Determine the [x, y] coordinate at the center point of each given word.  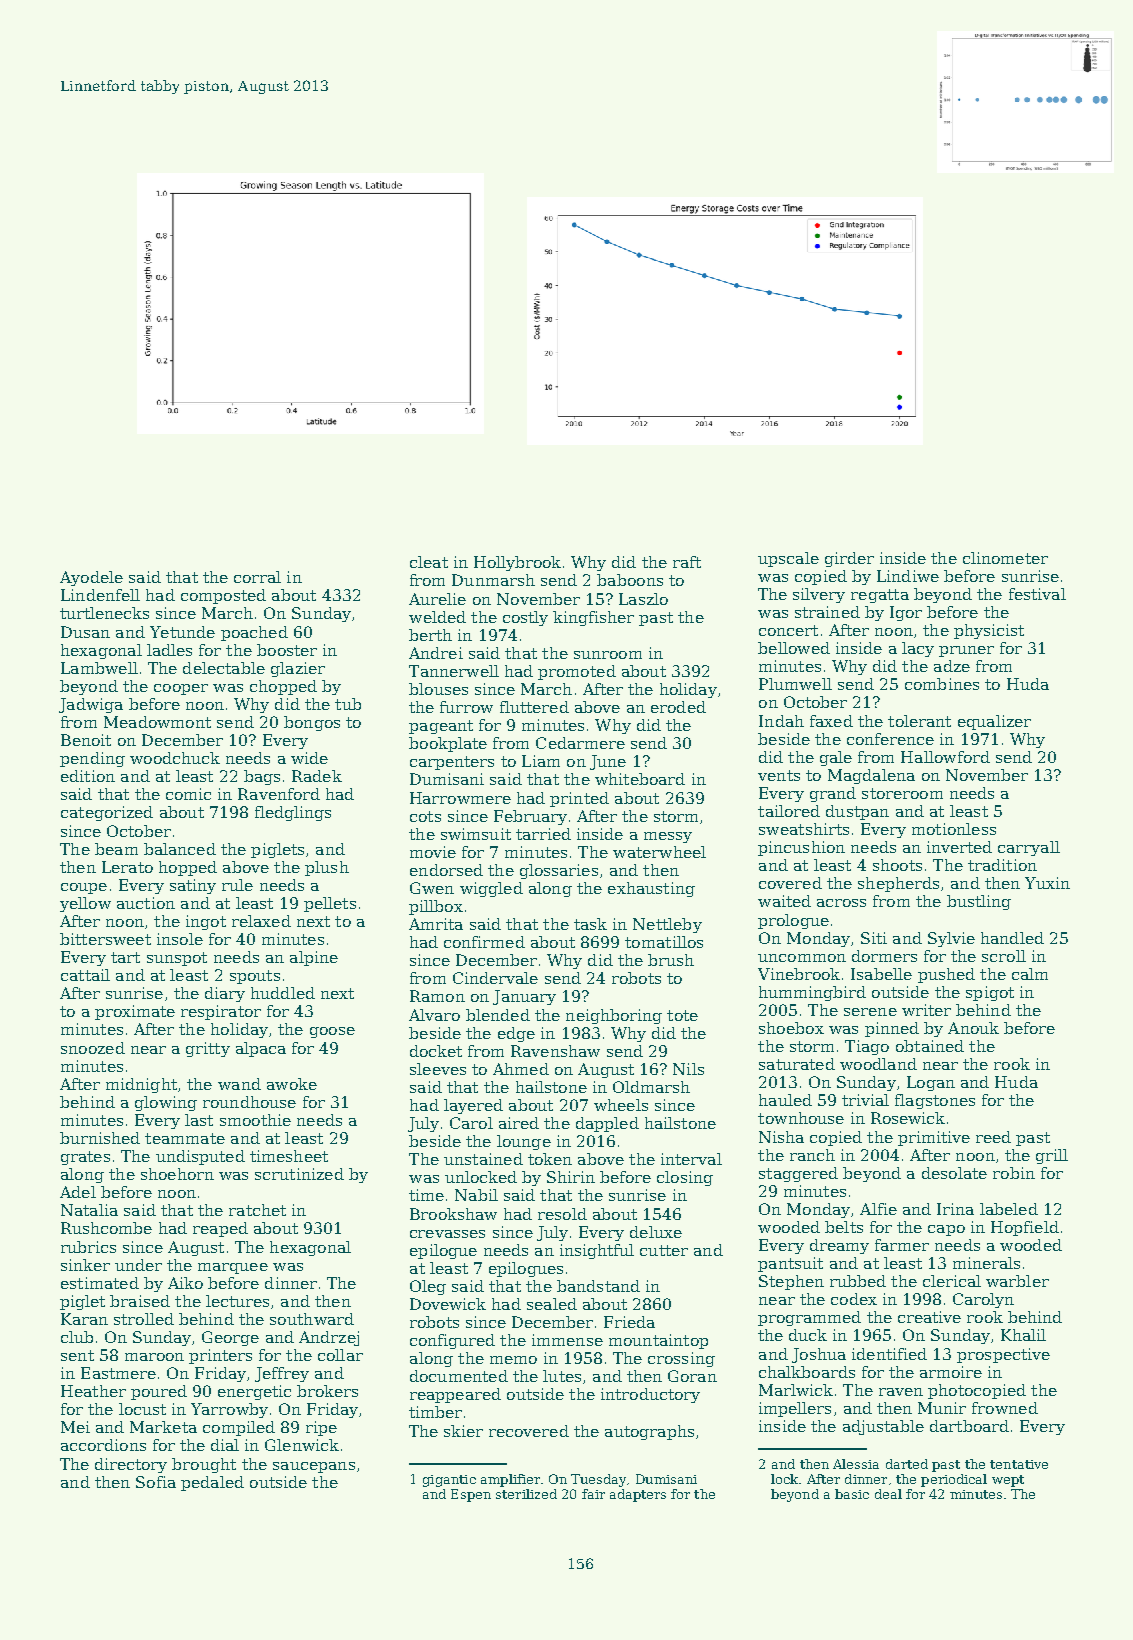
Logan [931, 1083]
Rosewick [908, 1118]
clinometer [1005, 558]
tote [682, 1015]
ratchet [257, 1210]
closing [685, 1178]
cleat [429, 562]
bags [262, 777]
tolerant [919, 721]
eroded [678, 707]
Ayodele [91, 578]
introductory [650, 1395]
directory [131, 1465]
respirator [221, 1012]
